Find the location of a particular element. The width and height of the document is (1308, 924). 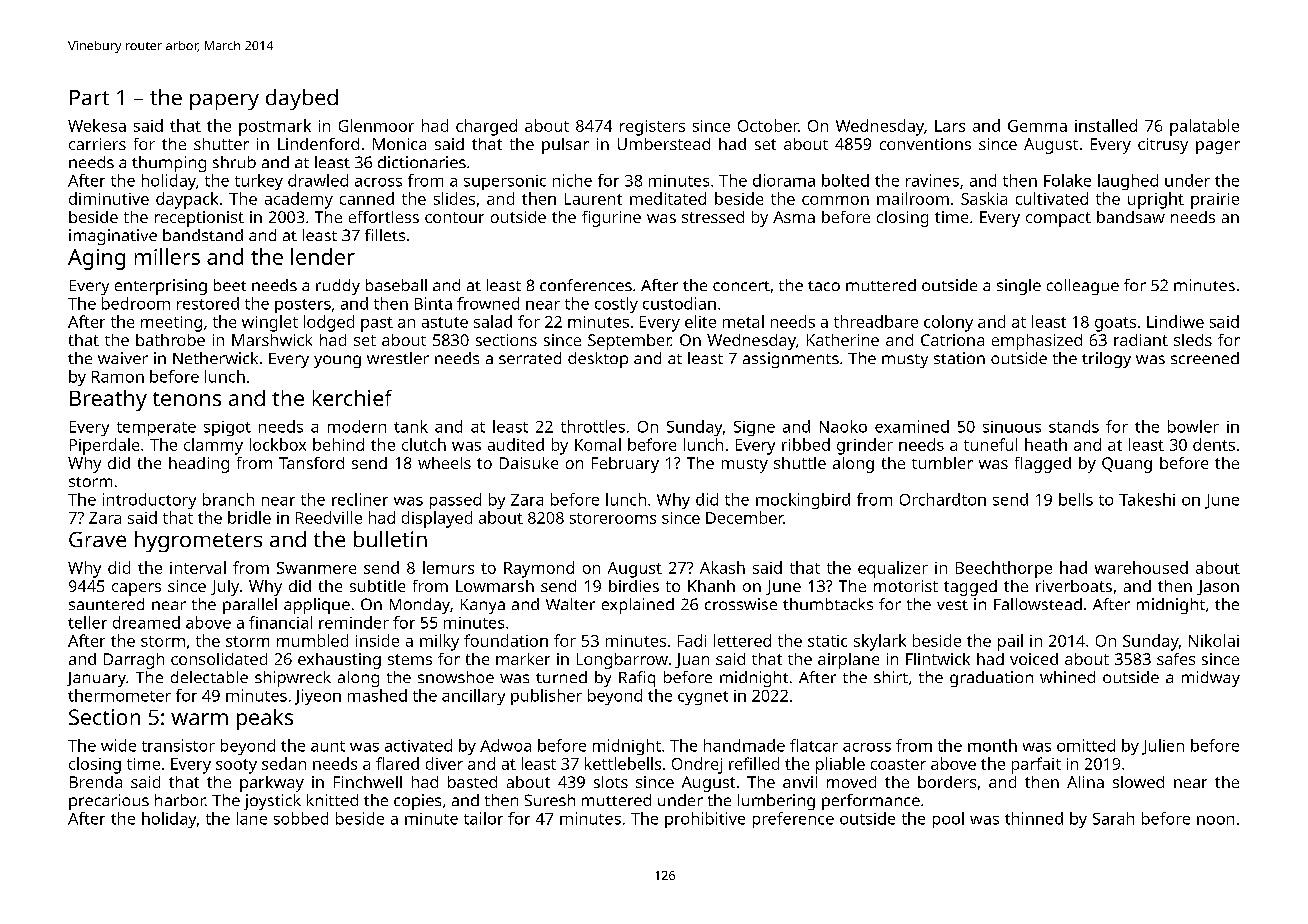

conferences is located at coordinates (586, 285).
